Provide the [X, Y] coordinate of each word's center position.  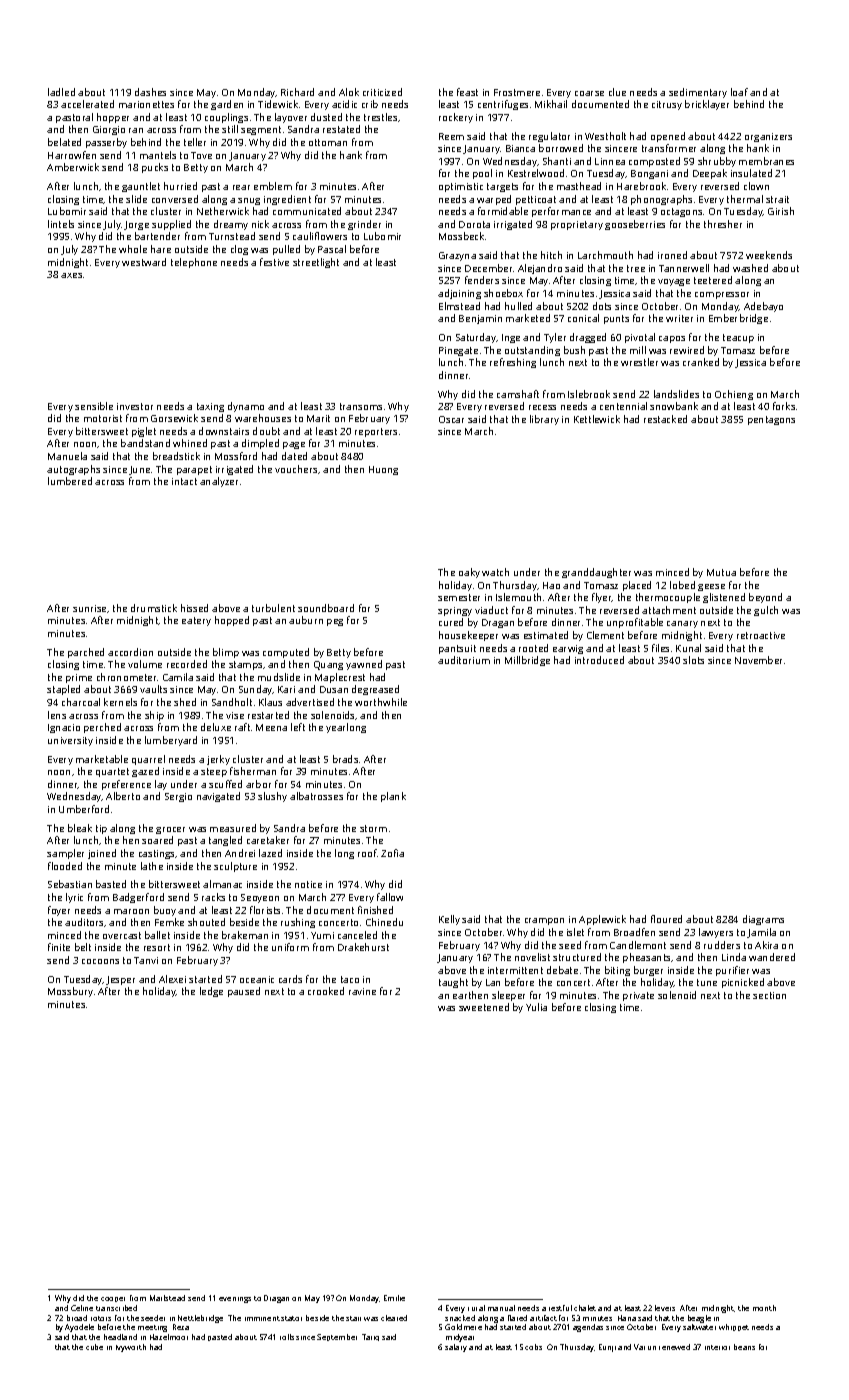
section [769, 995]
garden [227, 105]
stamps [245, 665]
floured [666, 919]
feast [467, 92]
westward [144, 262]
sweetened [484, 1007]
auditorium [464, 660]
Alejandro [540, 269]
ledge [211, 992]
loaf [739, 92]
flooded [65, 866]
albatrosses [316, 796]
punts [616, 319]
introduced [599, 660]
